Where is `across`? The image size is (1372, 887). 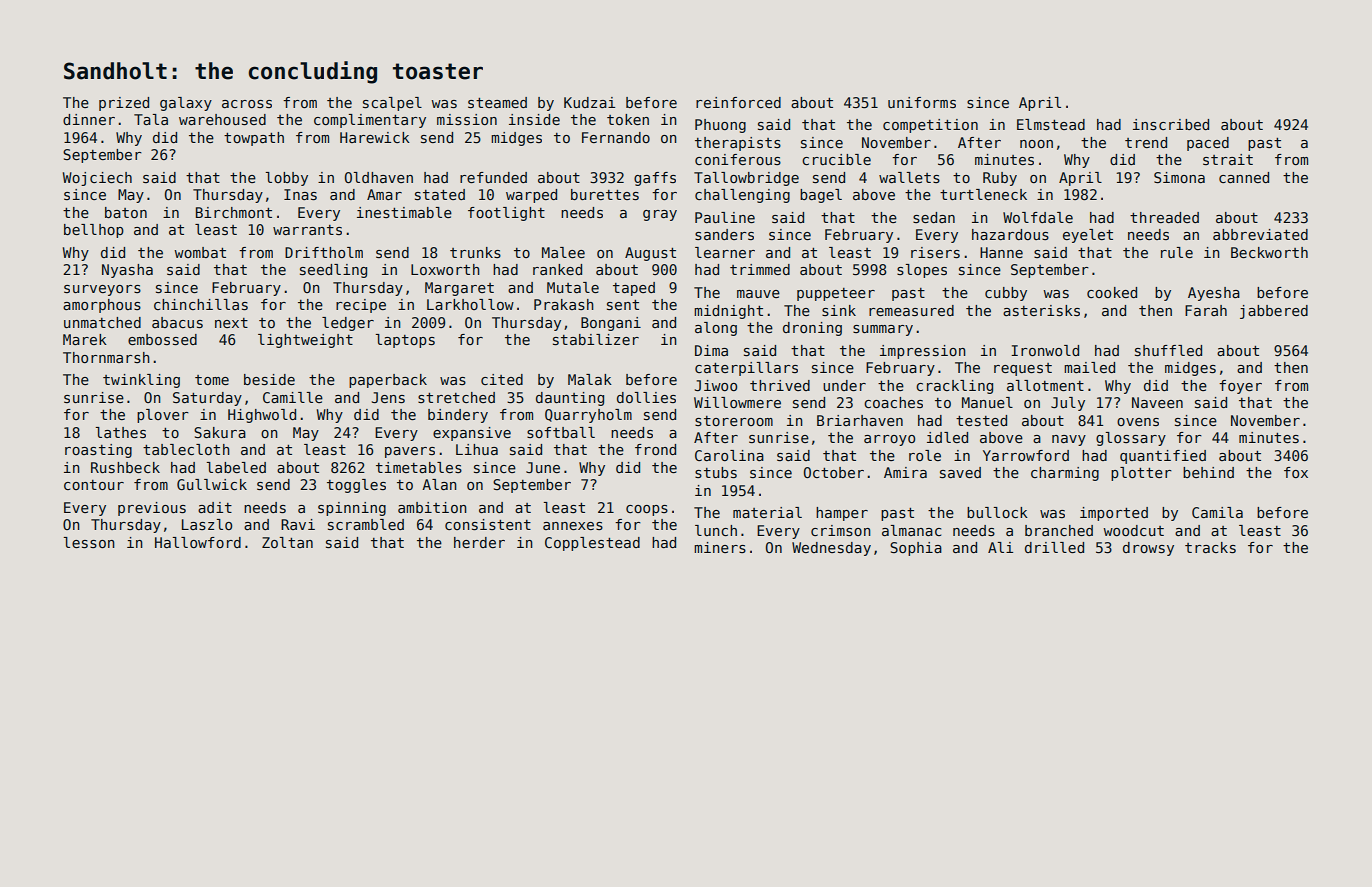 across is located at coordinates (247, 104).
